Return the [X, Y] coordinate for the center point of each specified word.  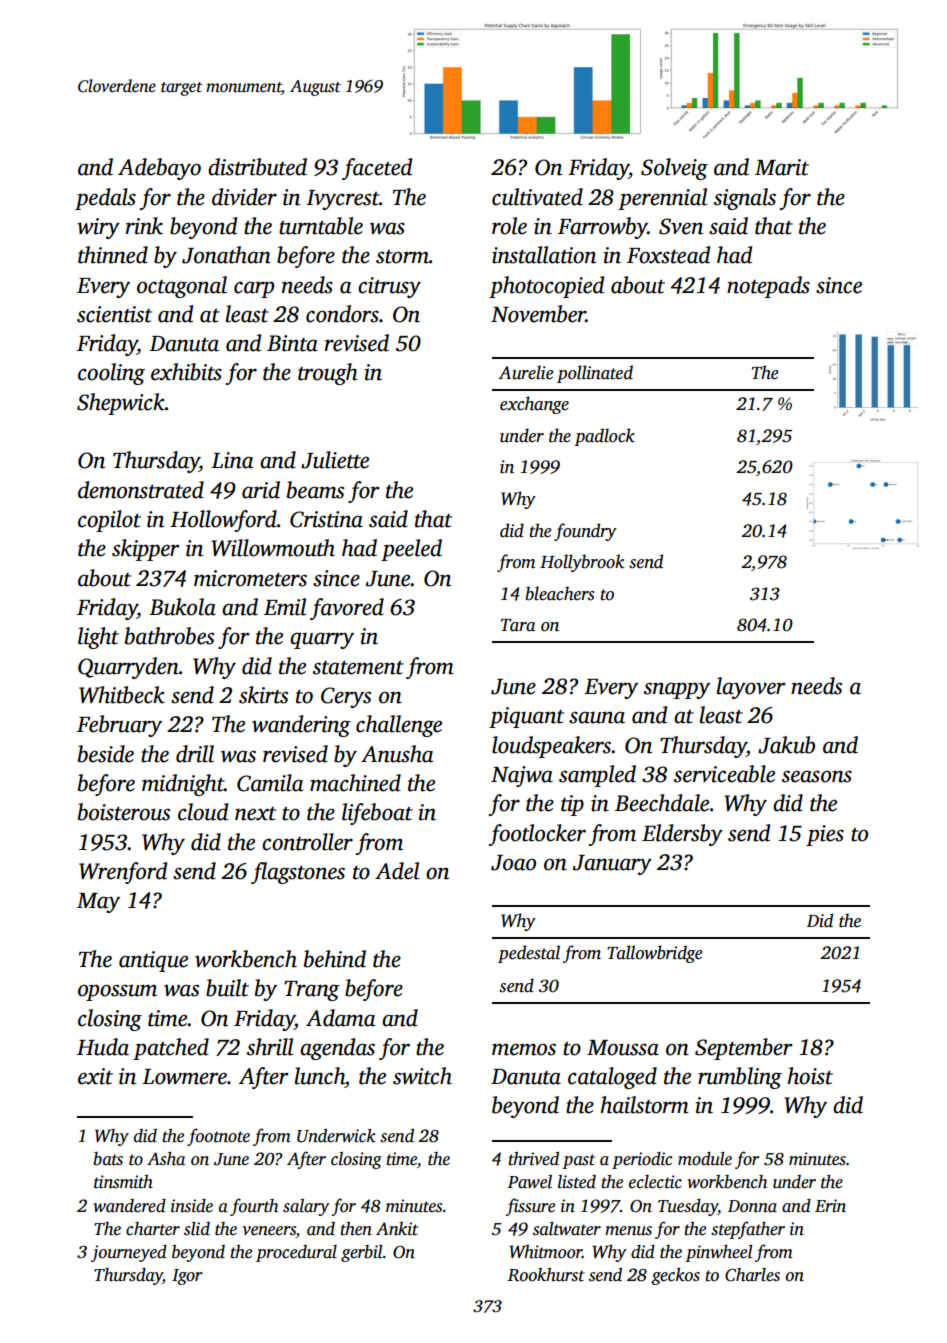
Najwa [522, 776]
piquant [526, 717]
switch [422, 1076]
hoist [810, 1076]
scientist [114, 314]
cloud [203, 812]
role [509, 226]
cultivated [537, 197]
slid [197, 1229]
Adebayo [159, 169]
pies [825, 835]
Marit [782, 167]
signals [745, 199]
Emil [285, 607]
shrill [270, 1047]
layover [751, 688]
